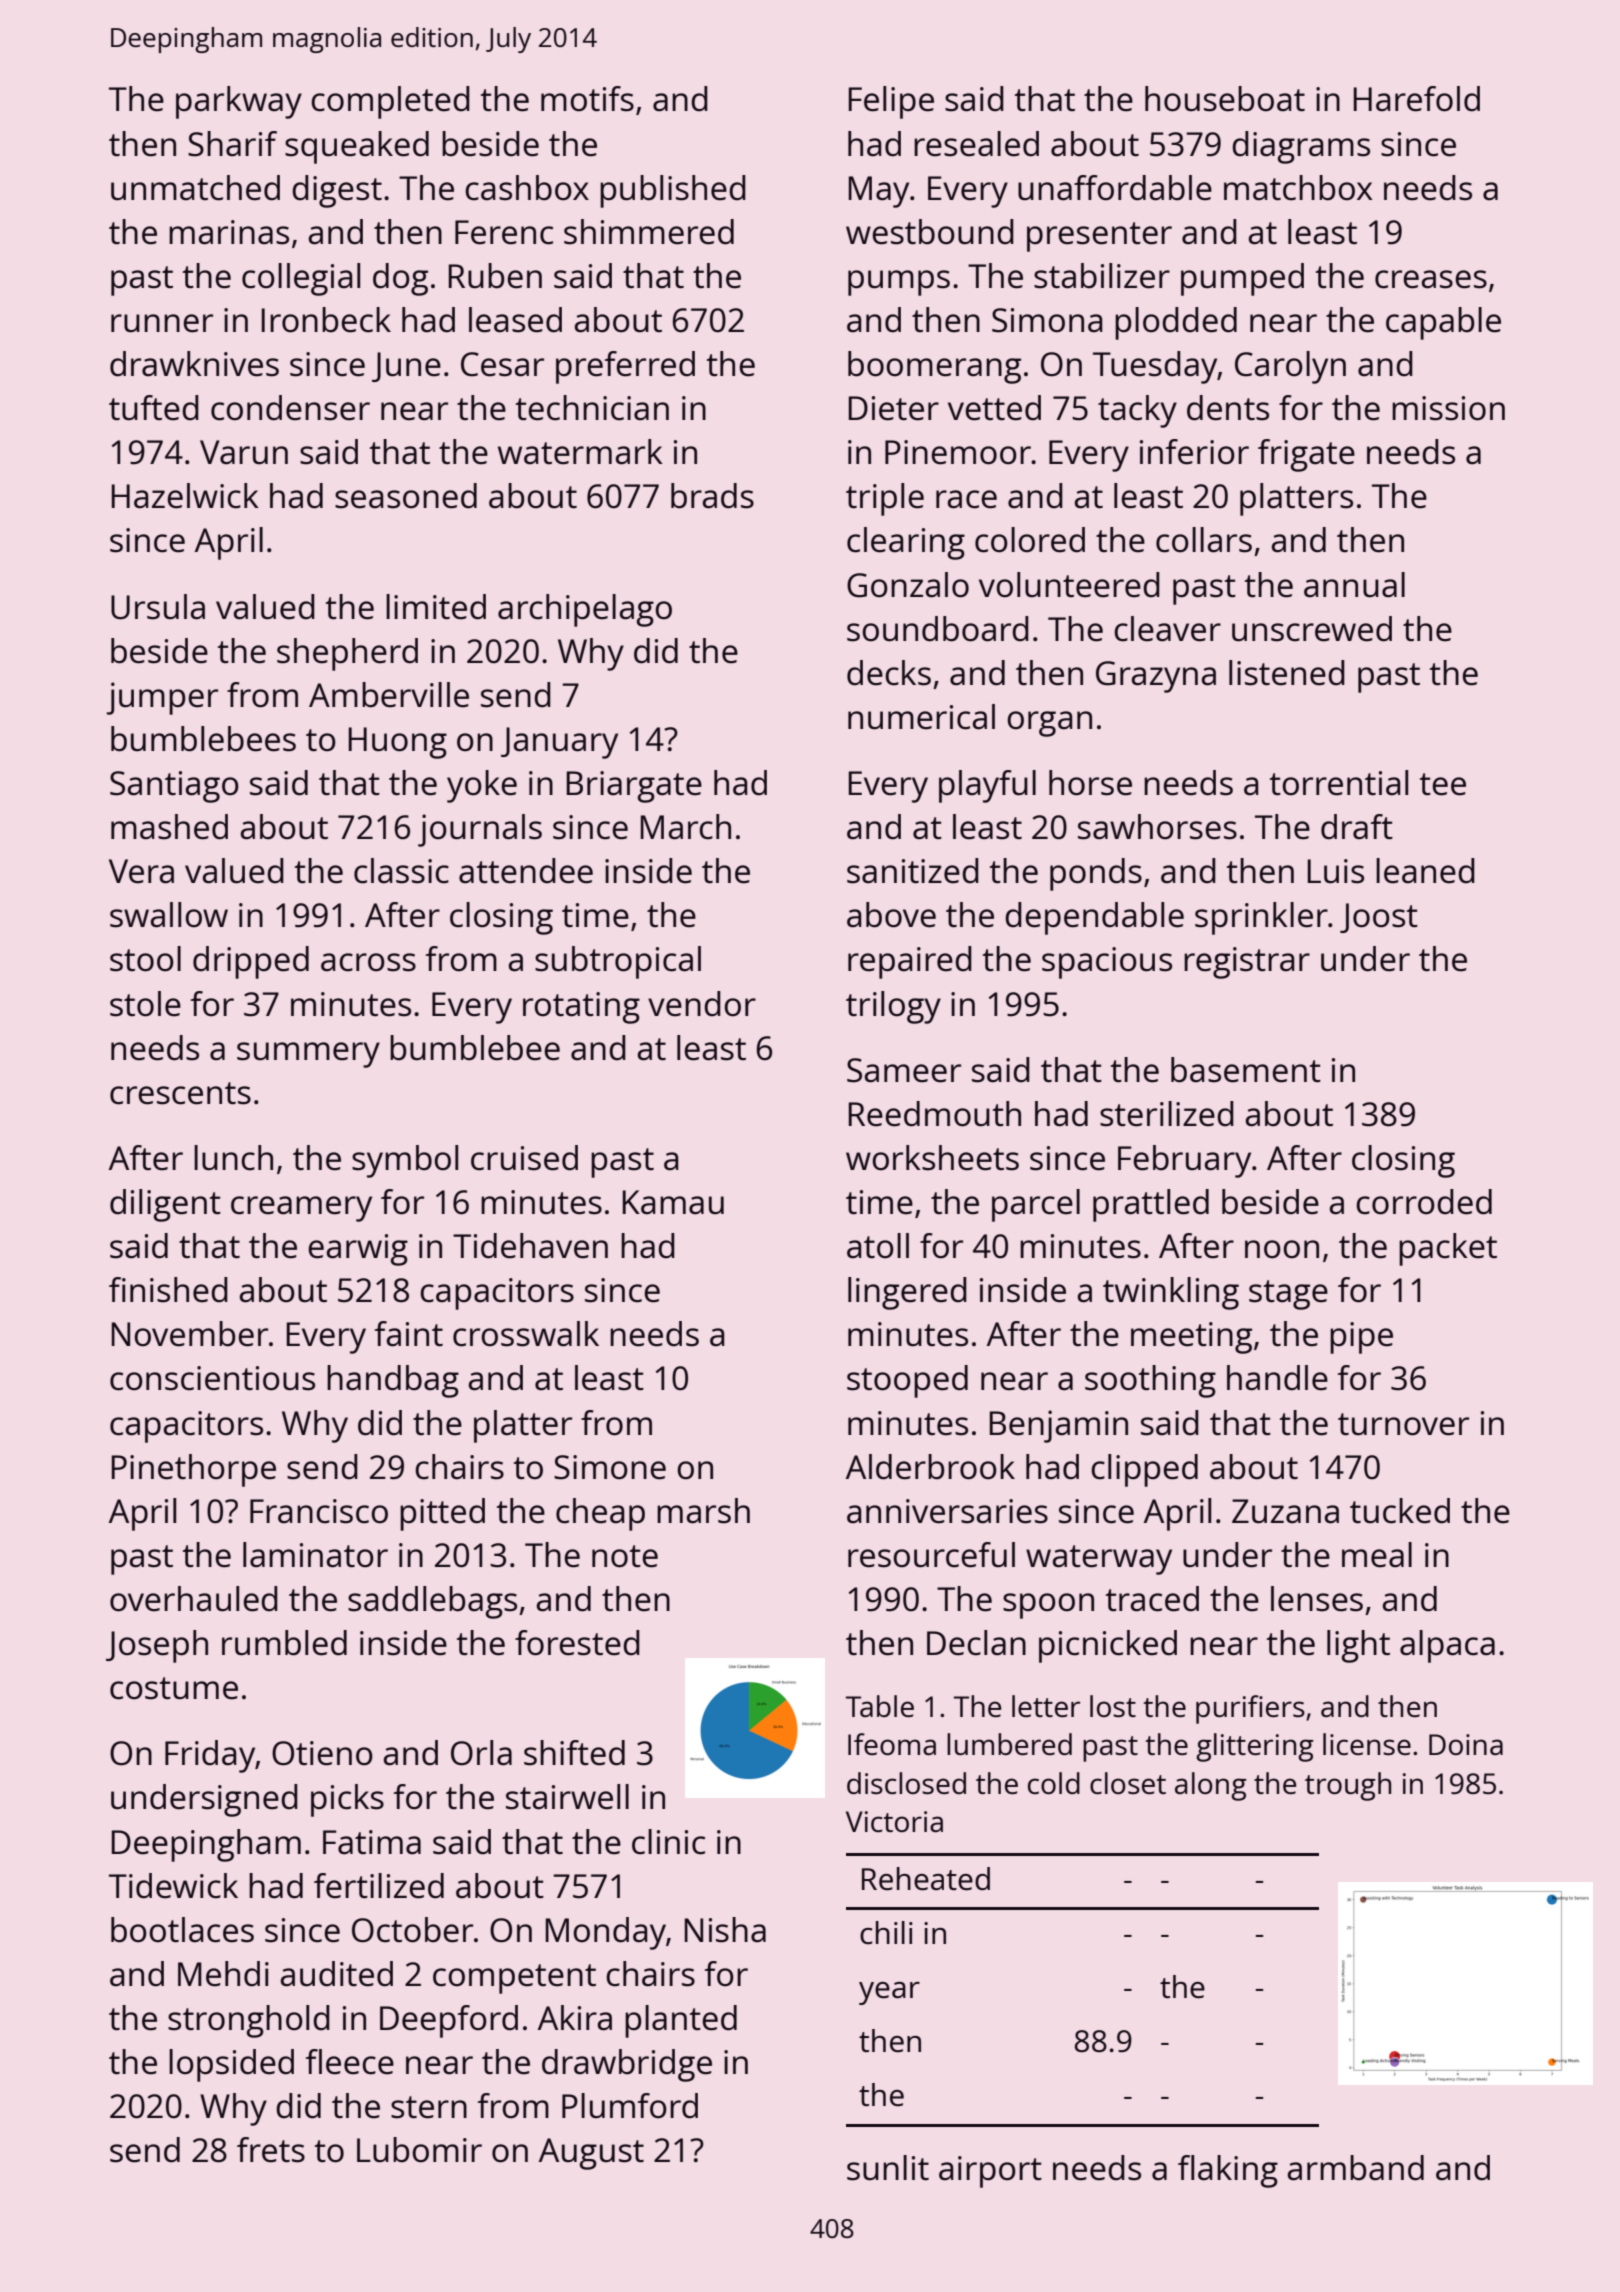  What do you see at coordinates (577, 1643) in the image?
I see `forested` at bounding box center [577, 1643].
